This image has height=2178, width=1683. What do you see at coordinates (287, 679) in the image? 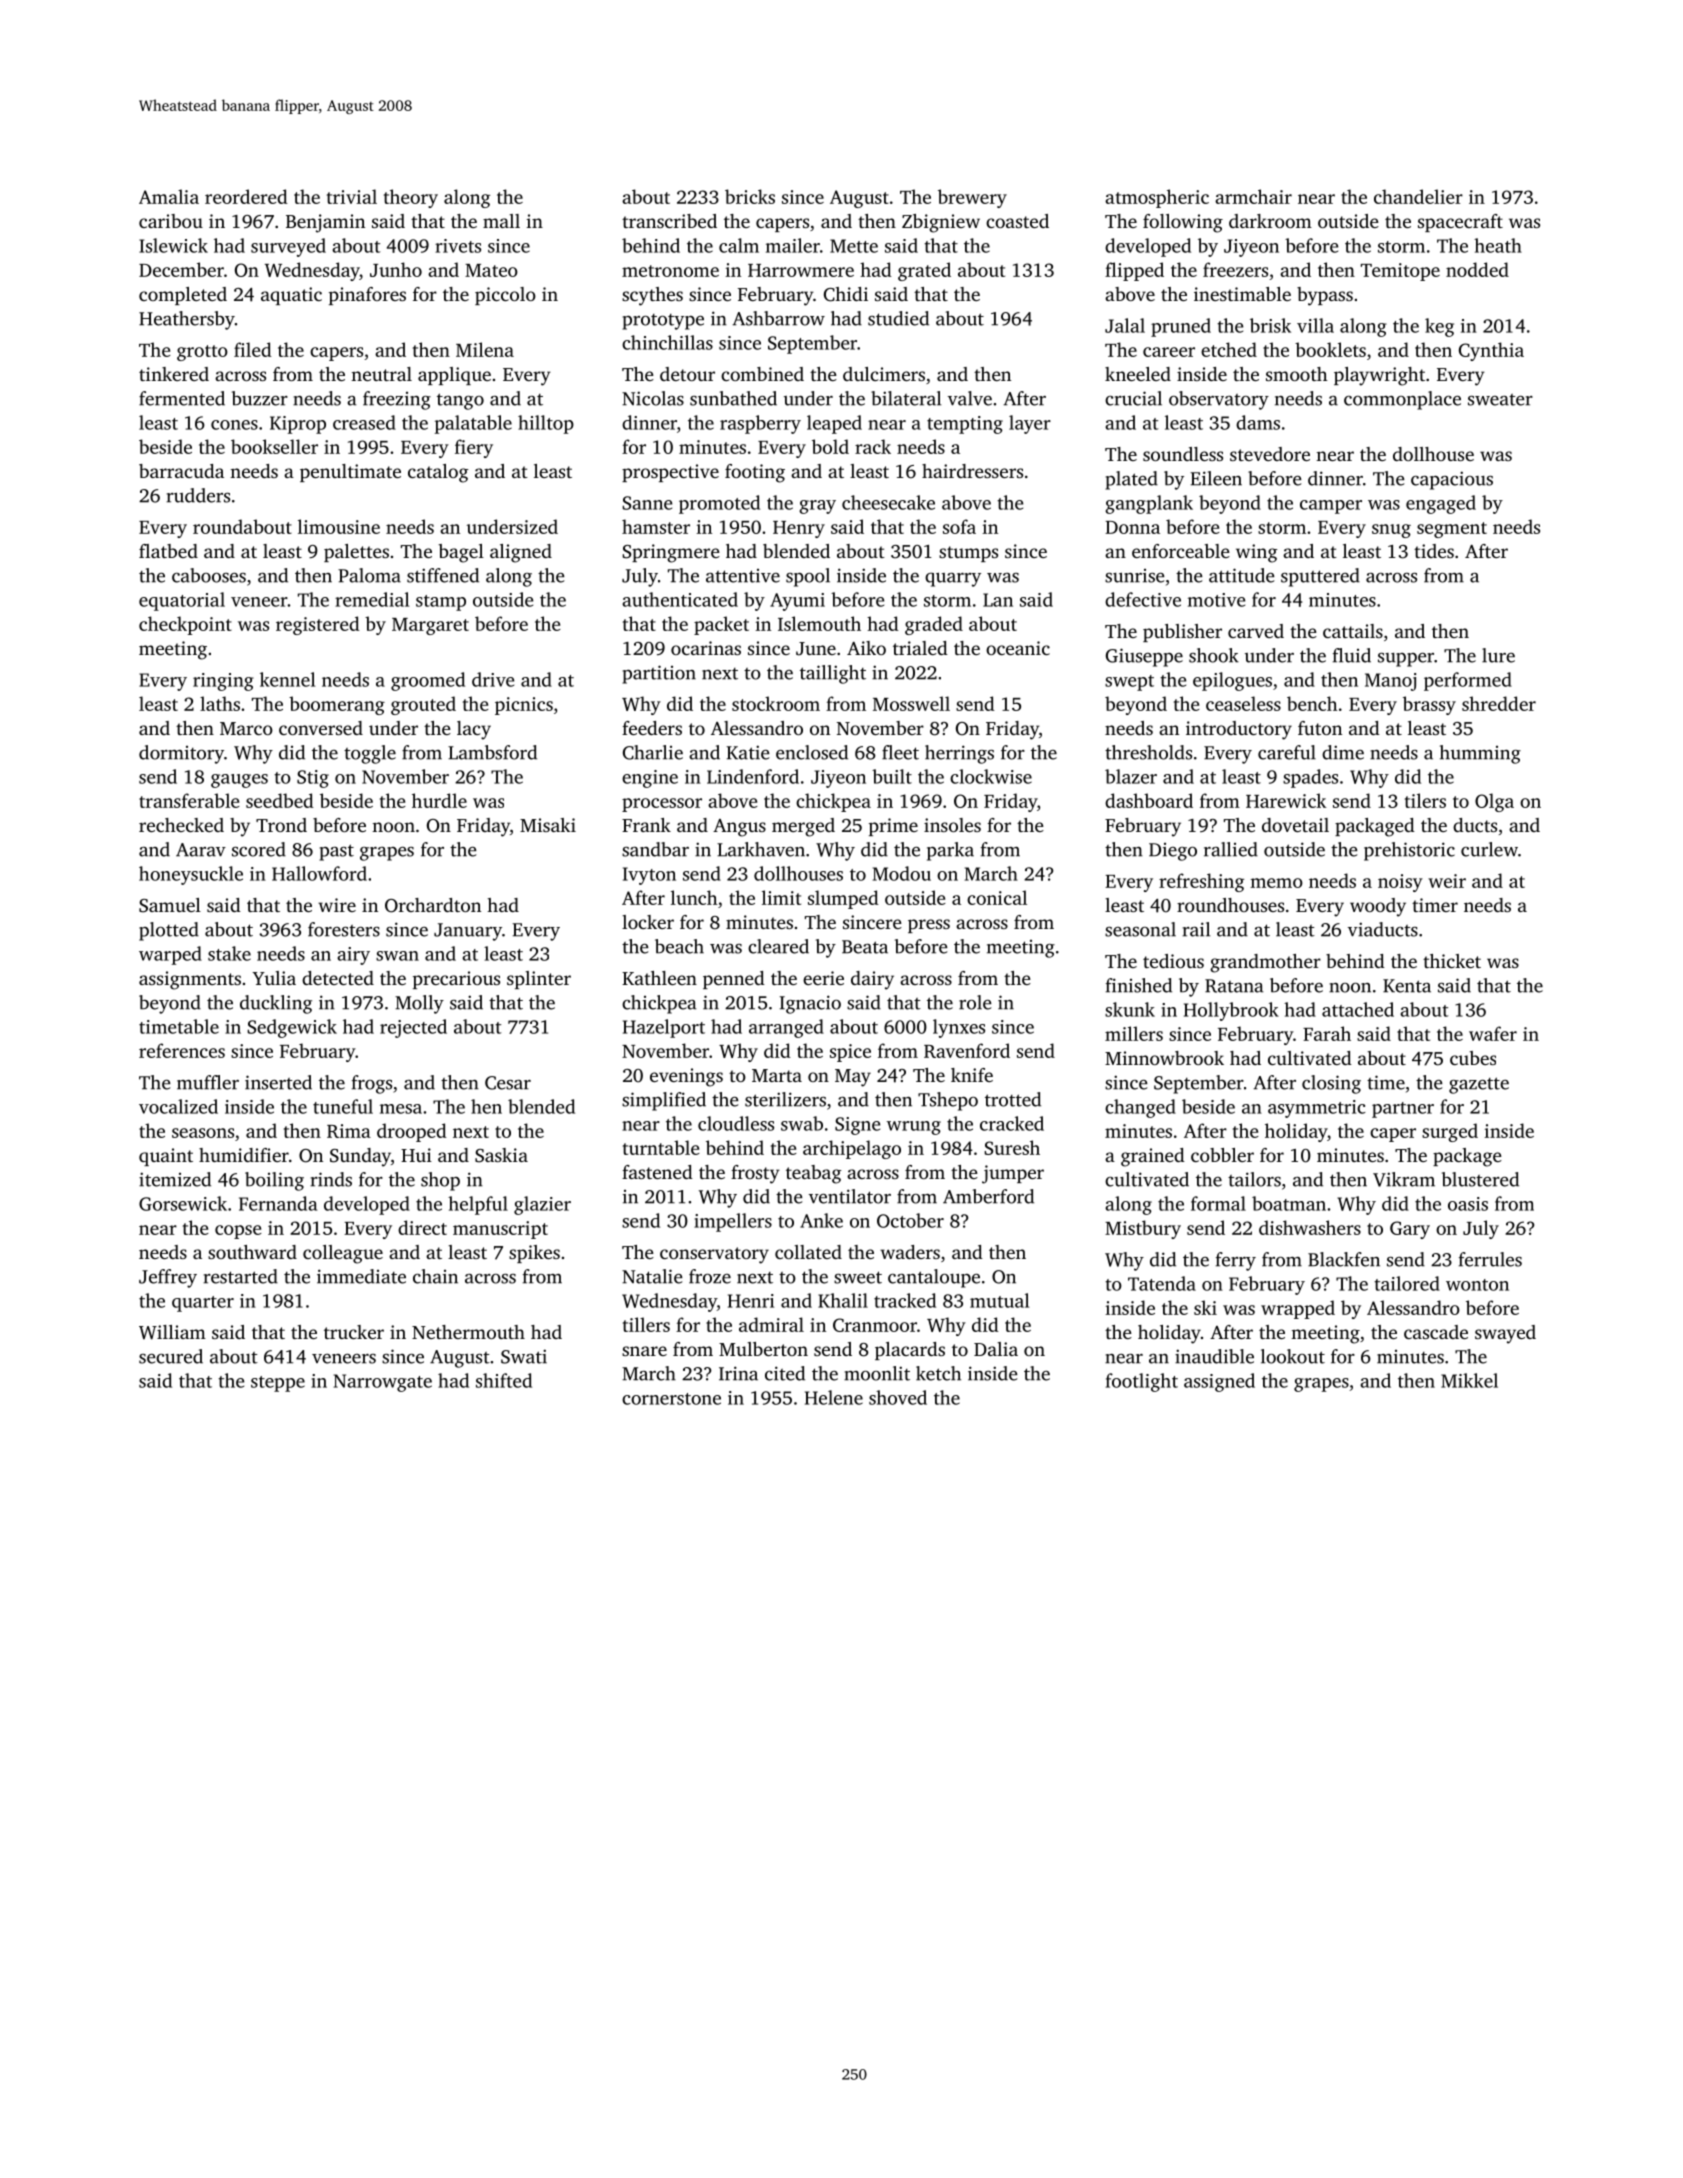
I see `kennel` at bounding box center [287, 679].
